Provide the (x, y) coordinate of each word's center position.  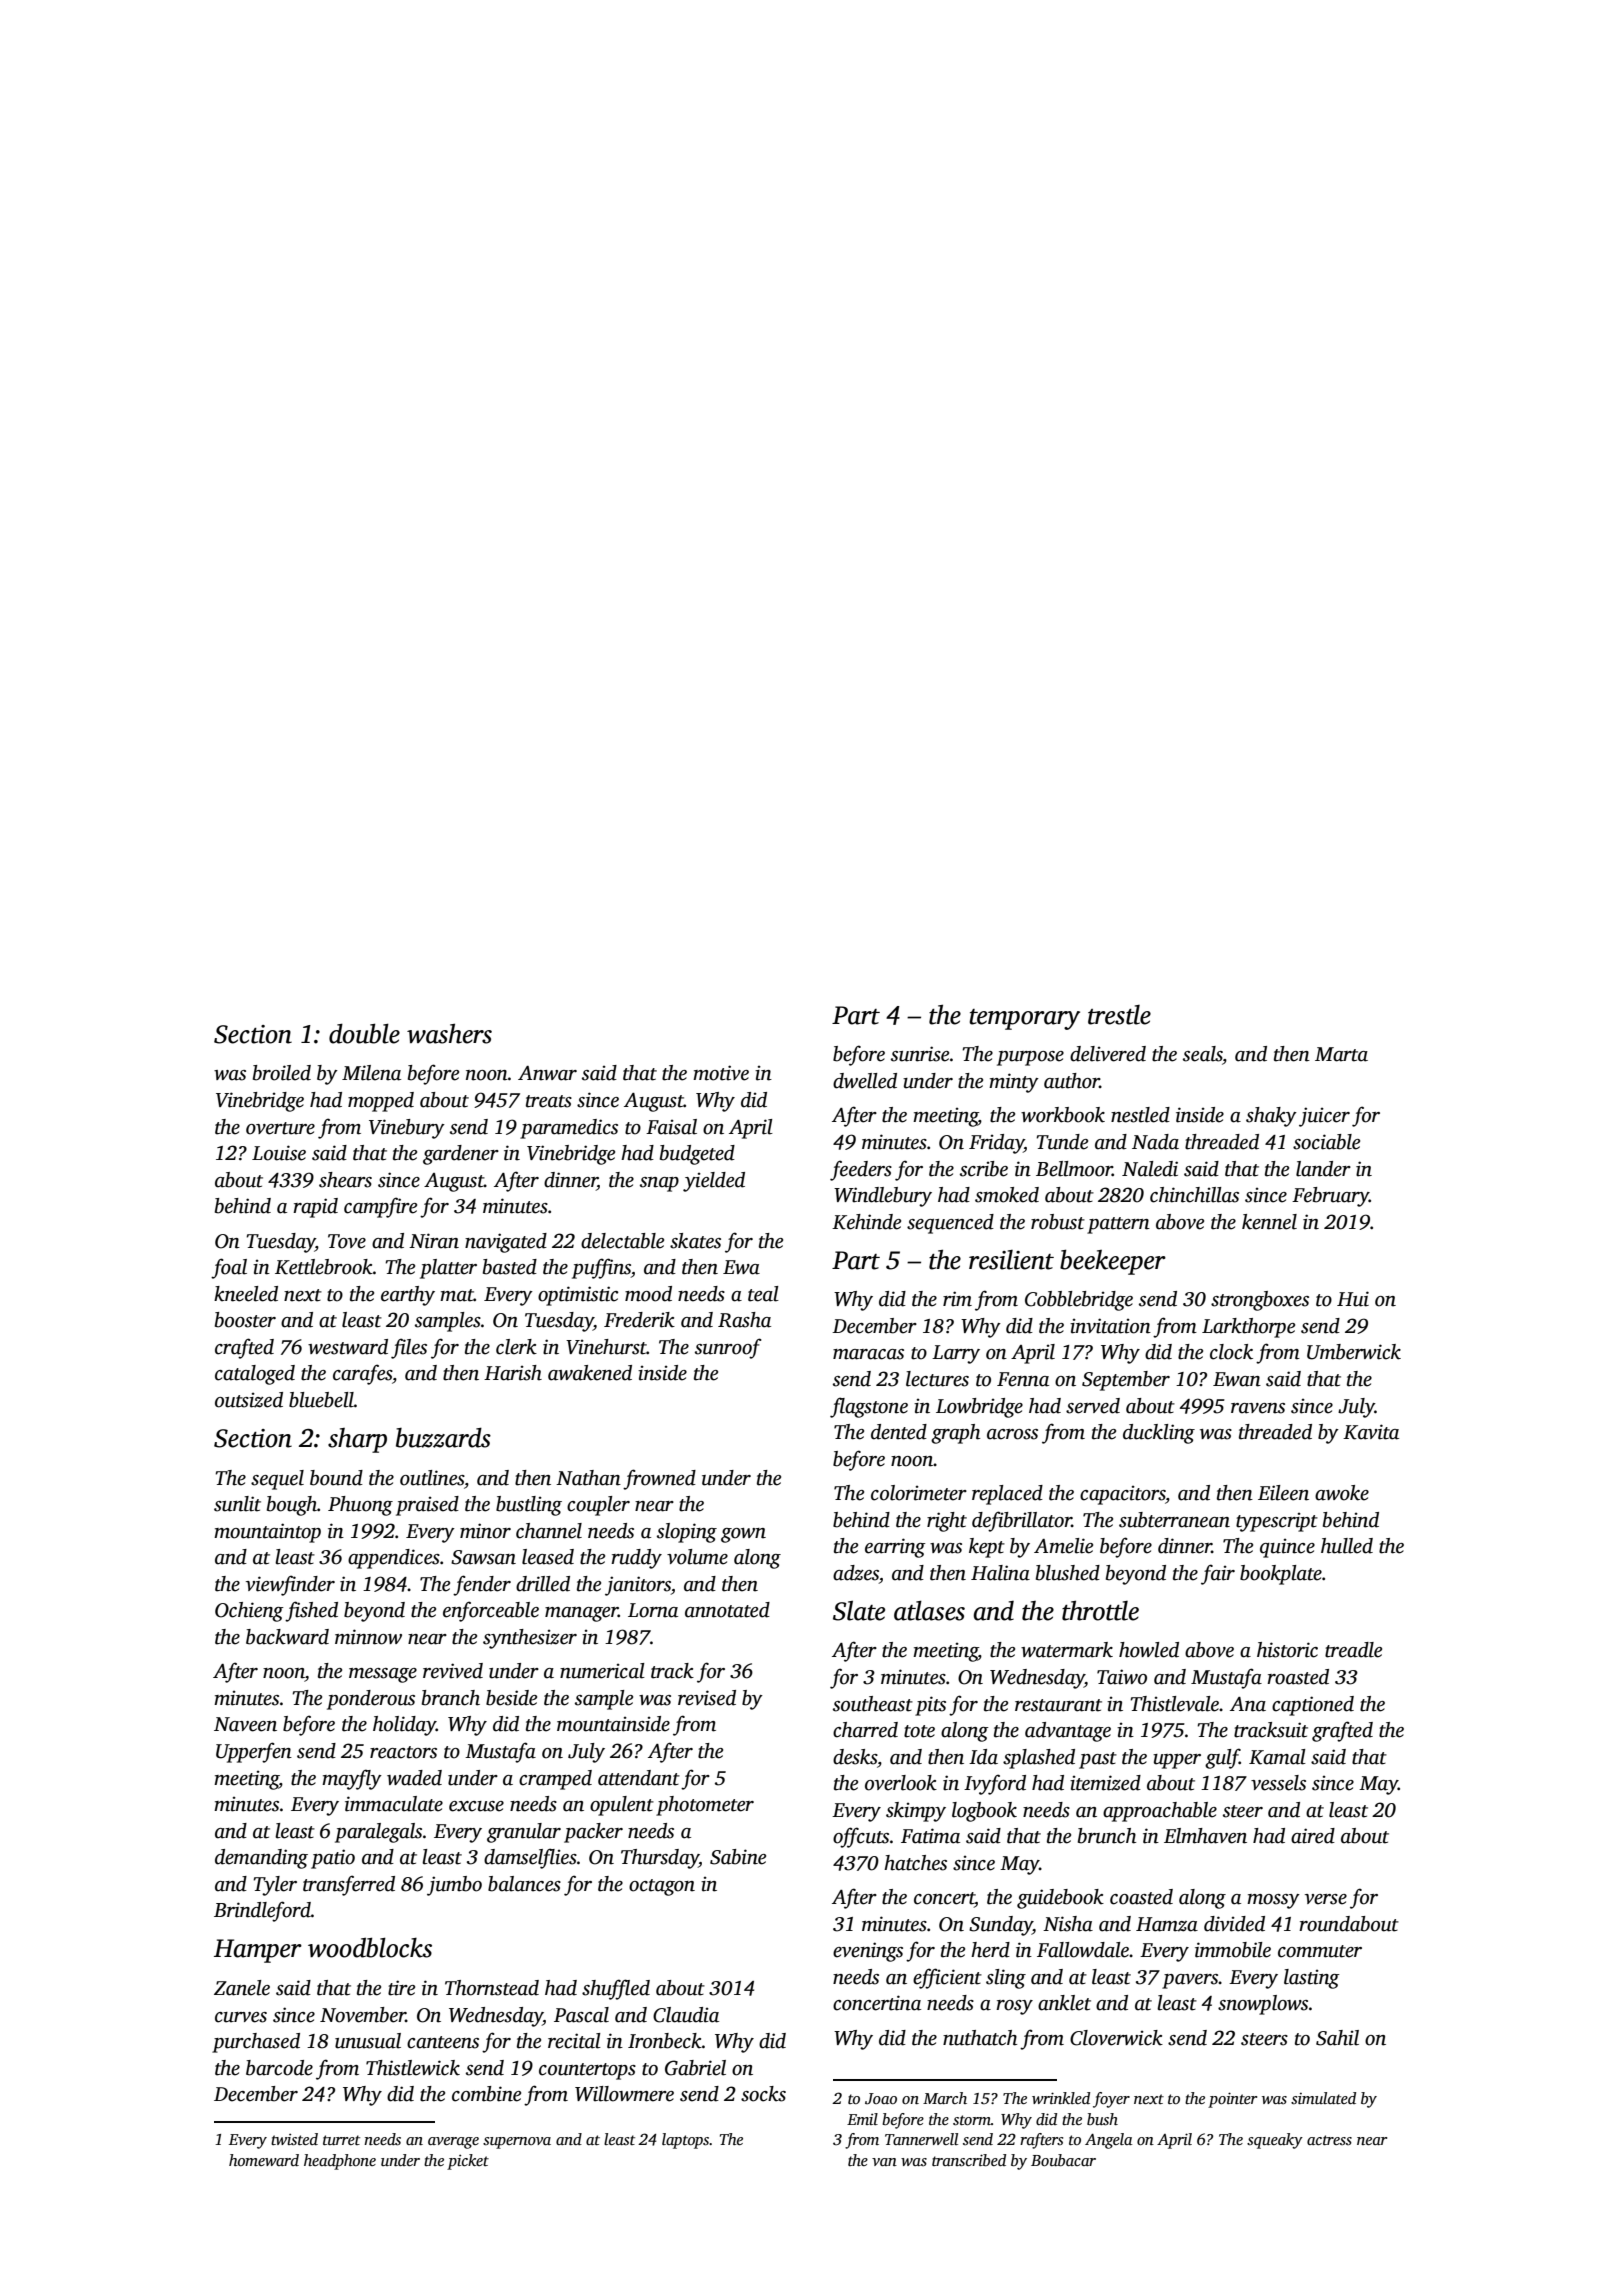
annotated (727, 1610)
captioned (1313, 1706)
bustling (529, 1506)
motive (721, 1073)
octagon (662, 1887)
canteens (443, 2042)
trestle (1119, 1015)
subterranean (1174, 1520)
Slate (859, 1611)
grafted (1342, 1731)
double (364, 1033)
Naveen (245, 1724)
